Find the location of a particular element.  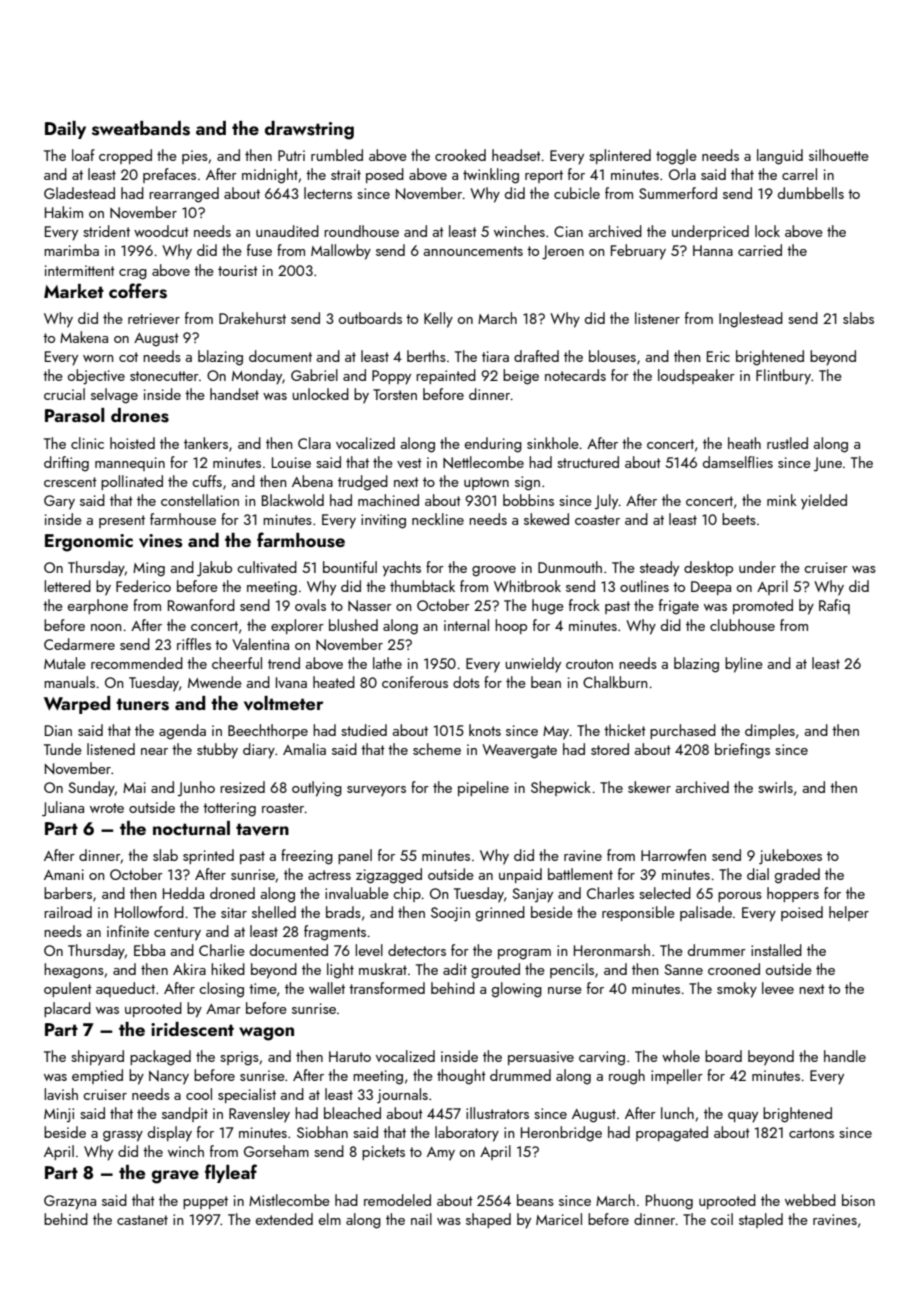

headset is located at coordinates (516, 155).
